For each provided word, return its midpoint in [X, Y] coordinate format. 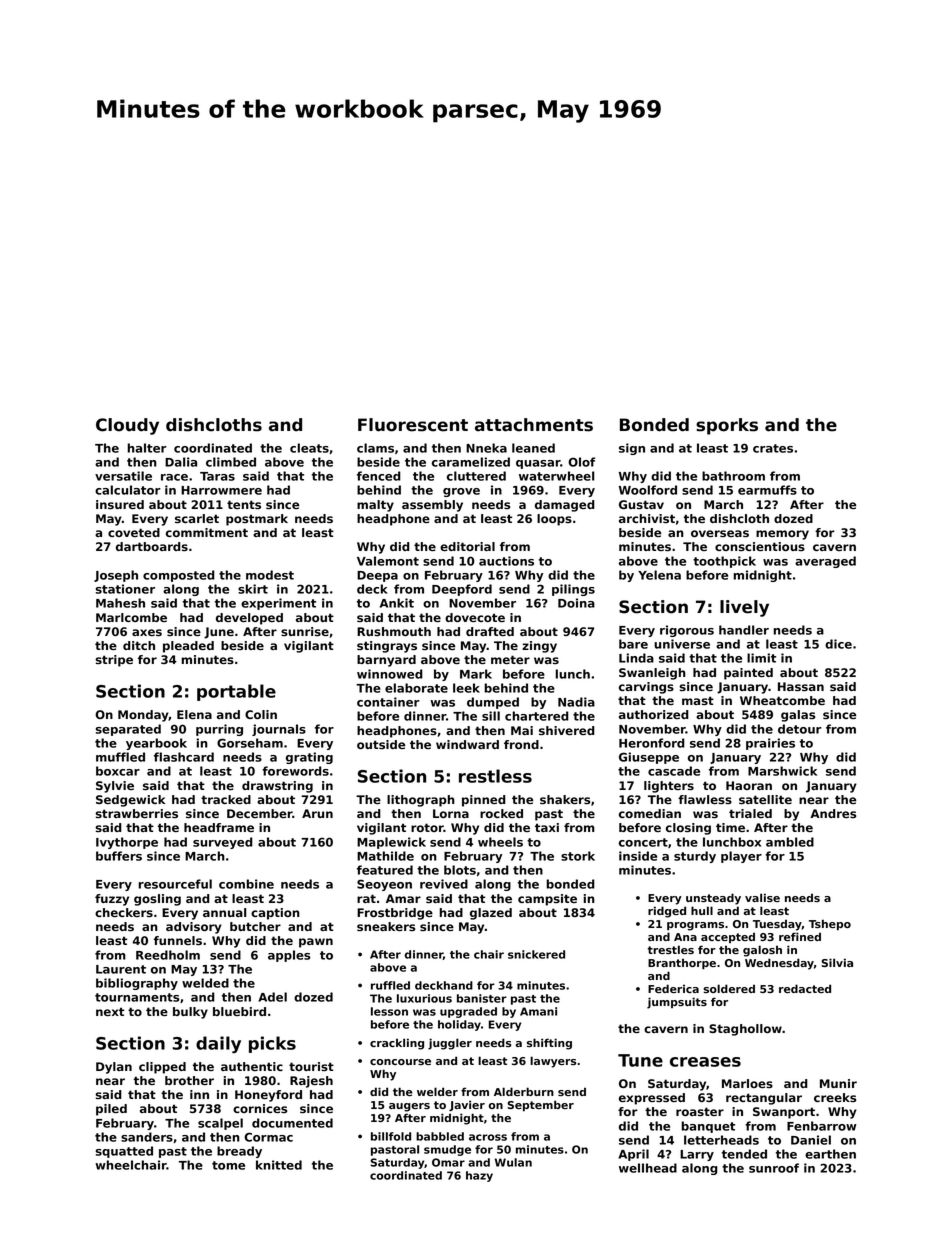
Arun [317, 813]
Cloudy [127, 426]
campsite [547, 900]
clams [375, 448]
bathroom [733, 476]
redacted [805, 988]
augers [409, 1107]
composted [179, 576]
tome [228, 1165]
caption [275, 914]
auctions [506, 561]
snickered [536, 954]
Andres [833, 813]
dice [838, 644]
